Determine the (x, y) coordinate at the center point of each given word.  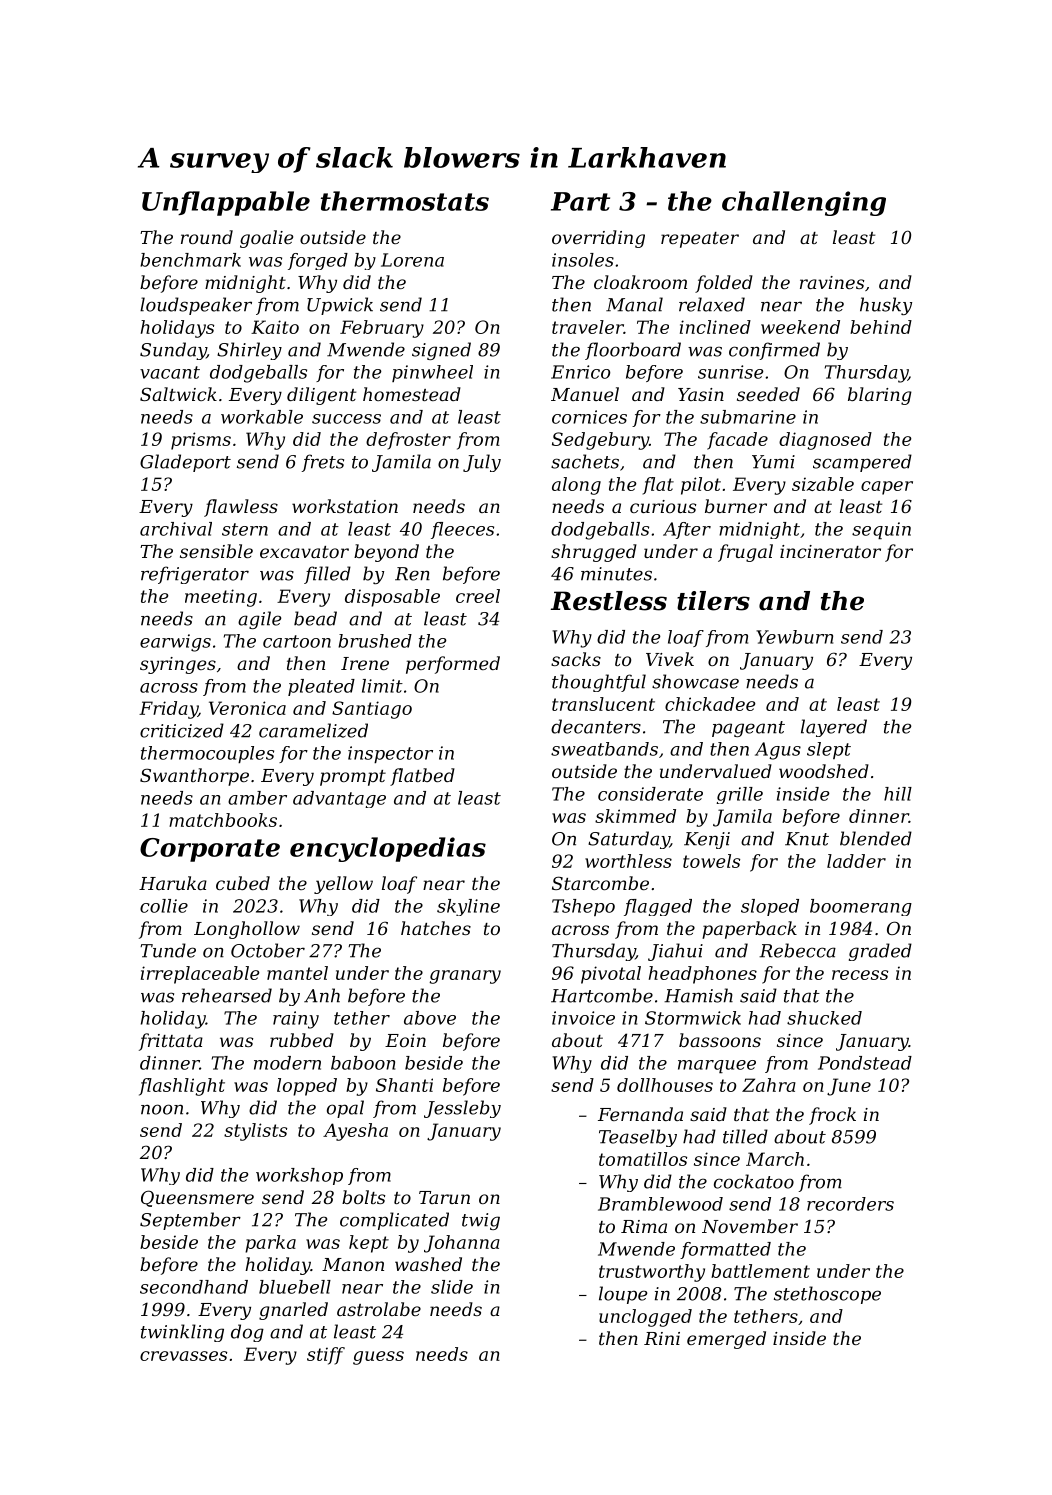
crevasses (183, 1356)
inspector (390, 754)
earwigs (175, 643)
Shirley (249, 351)
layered (834, 728)
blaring (880, 396)
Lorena (412, 260)
